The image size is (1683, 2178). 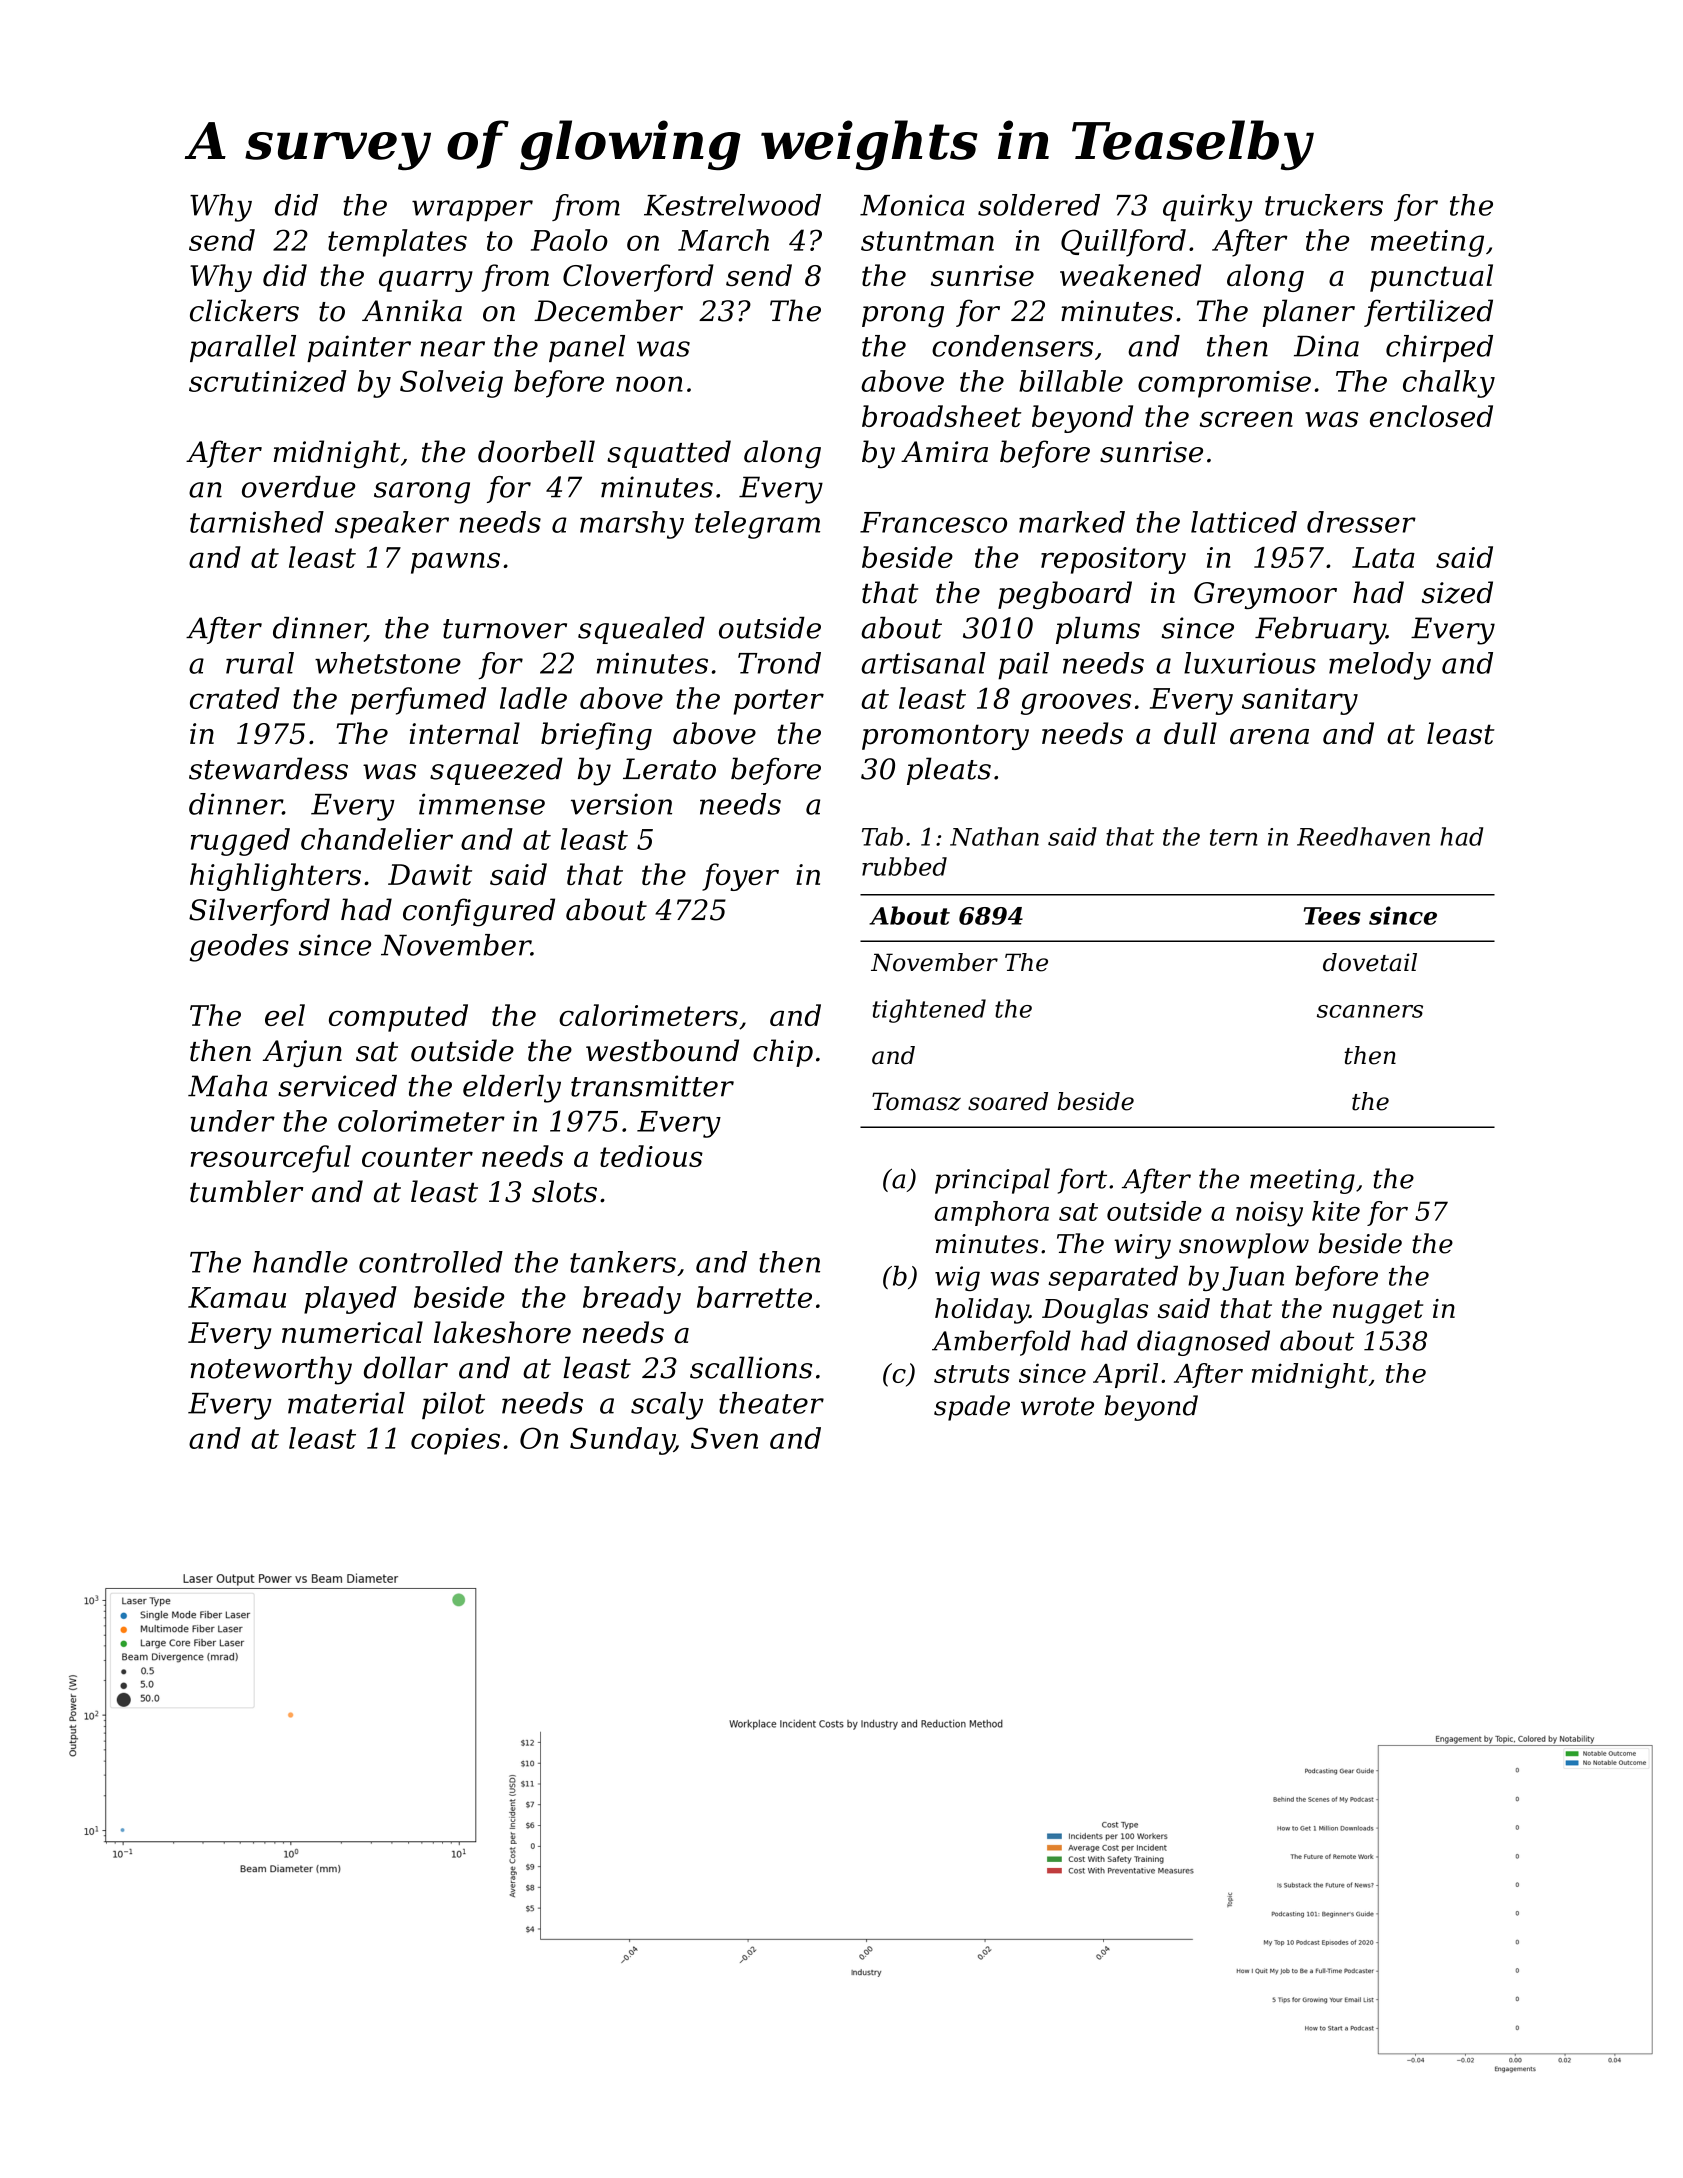 I want to click on Greymoor, so click(x=1265, y=595).
